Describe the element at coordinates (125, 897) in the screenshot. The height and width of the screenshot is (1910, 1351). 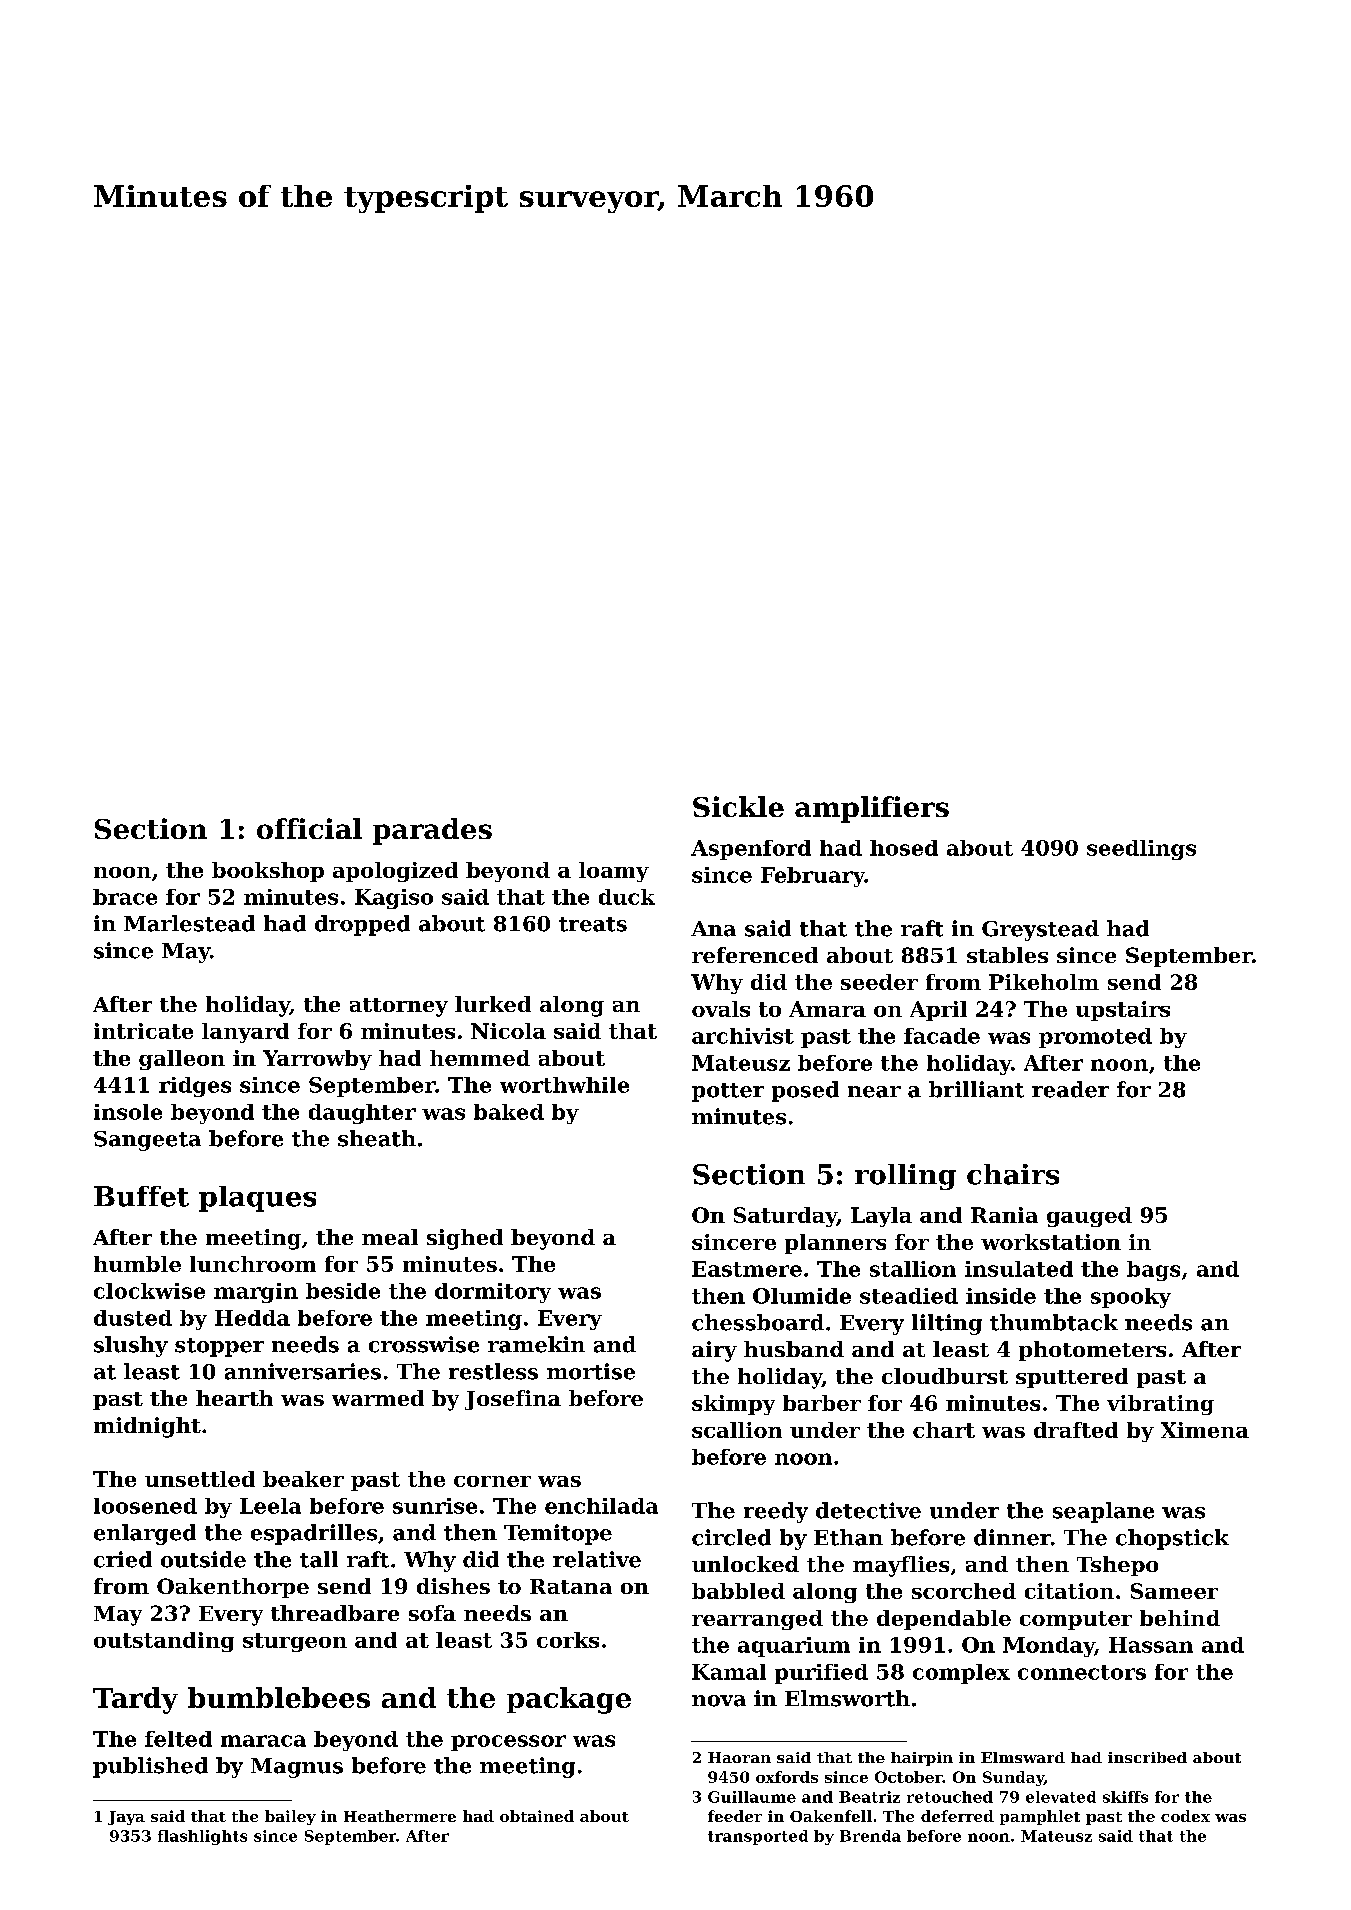
I see `brace` at that location.
